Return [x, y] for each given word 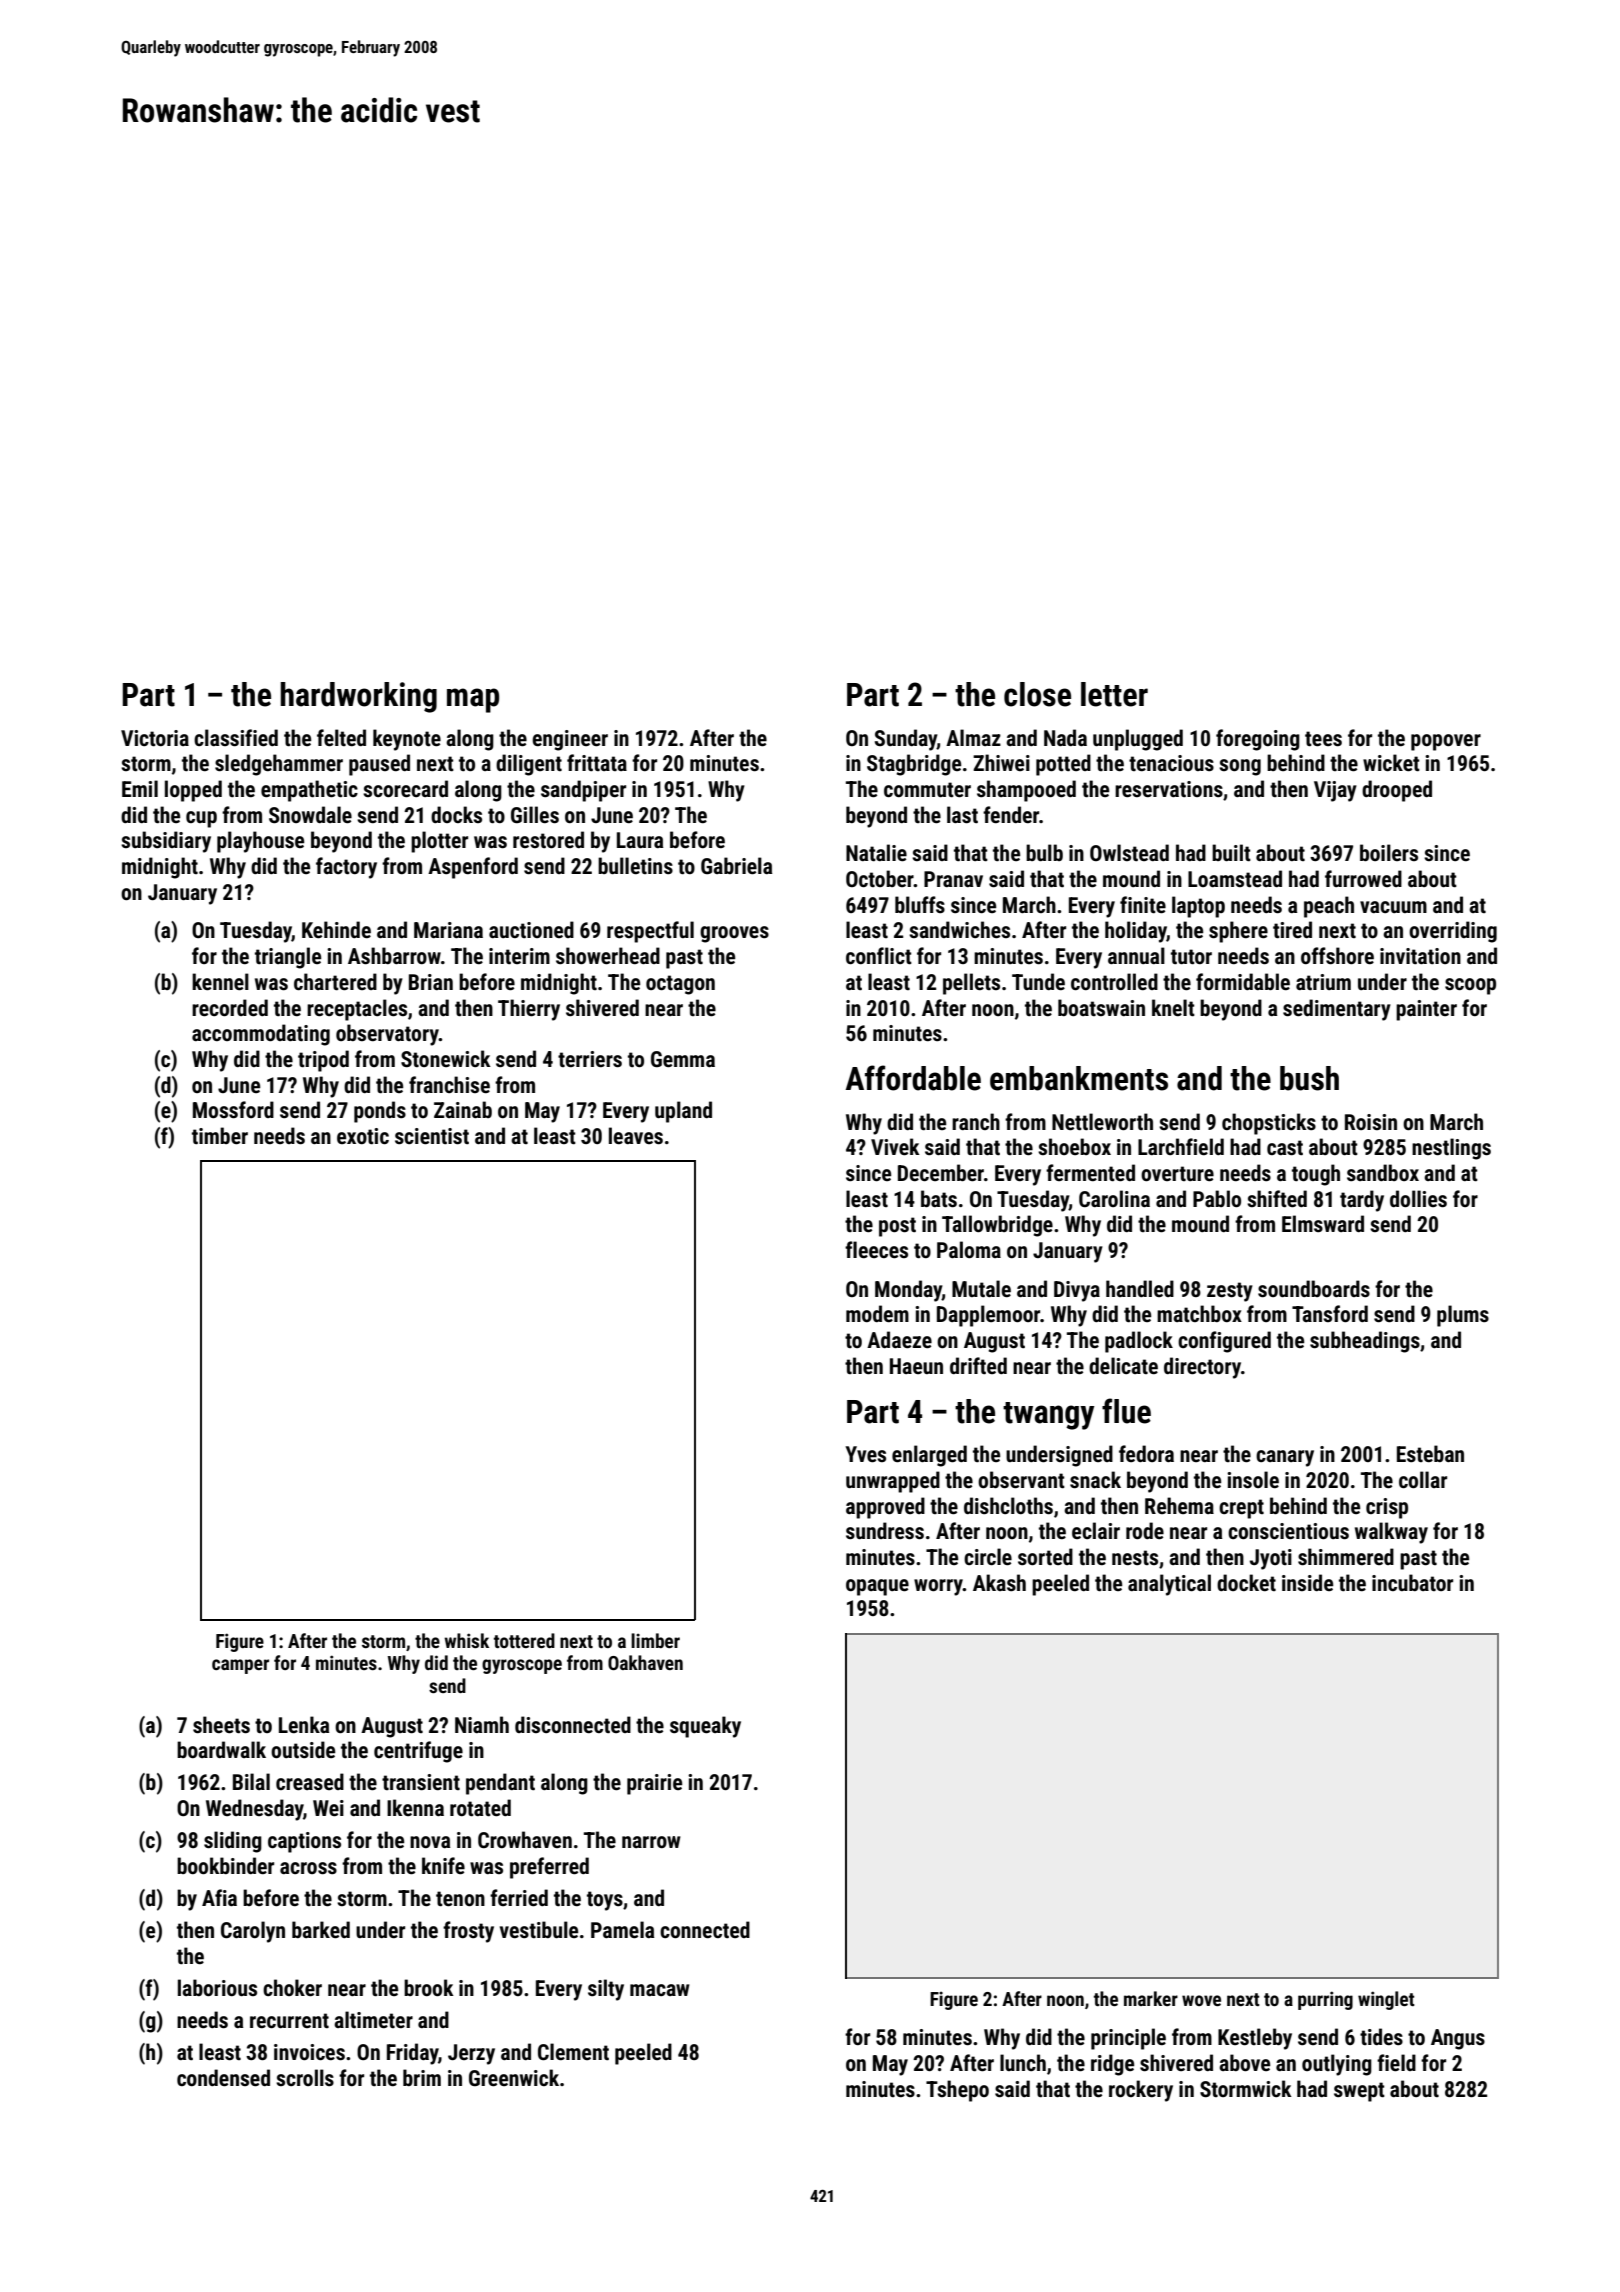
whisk [466, 1640]
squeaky [705, 1727]
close [1037, 694]
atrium [1323, 982]
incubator [1412, 1582]
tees [1323, 739]
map [473, 700]
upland [683, 1112]
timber [220, 1136]
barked [321, 1930]
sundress [885, 1531]
